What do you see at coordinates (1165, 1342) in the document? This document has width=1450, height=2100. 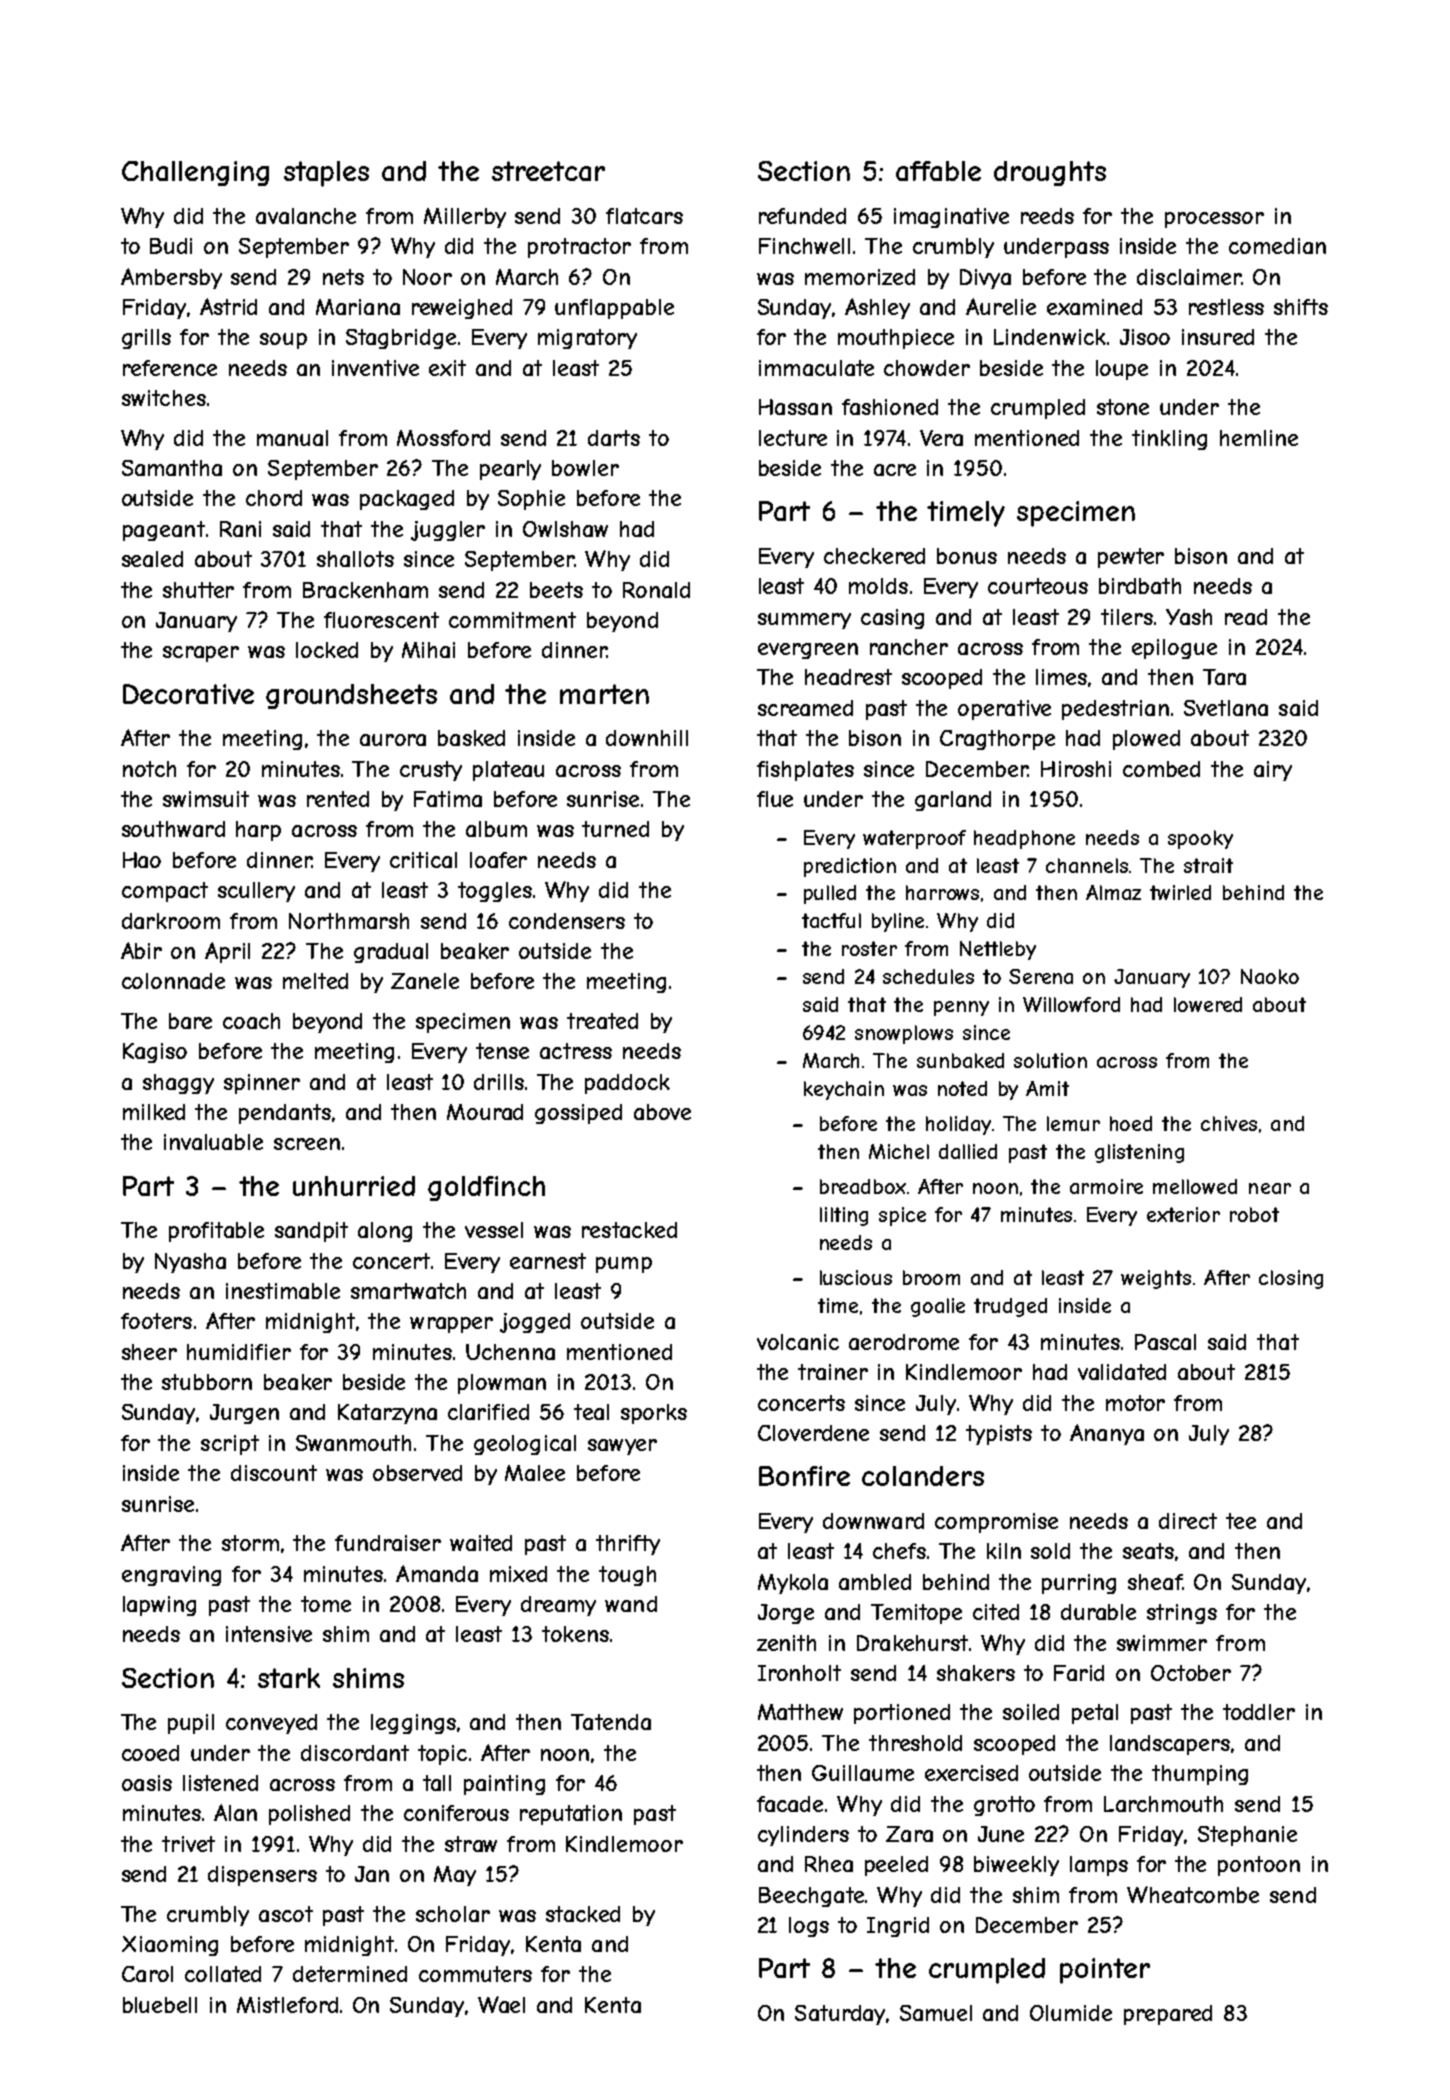 I see `Pascal` at bounding box center [1165, 1342].
